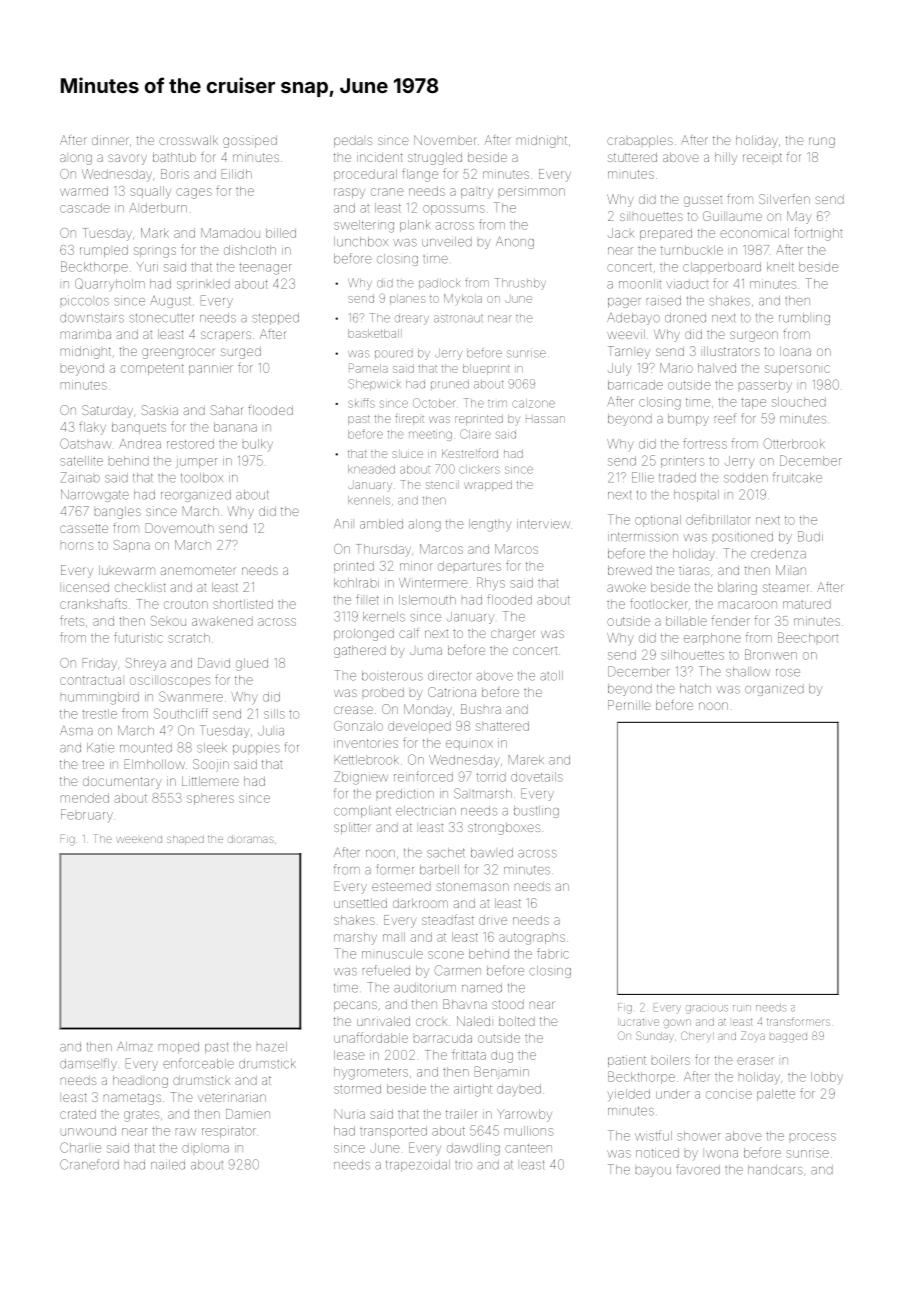  Describe the element at coordinates (788, 1038) in the screenshot. I see `bagged` at that location.
